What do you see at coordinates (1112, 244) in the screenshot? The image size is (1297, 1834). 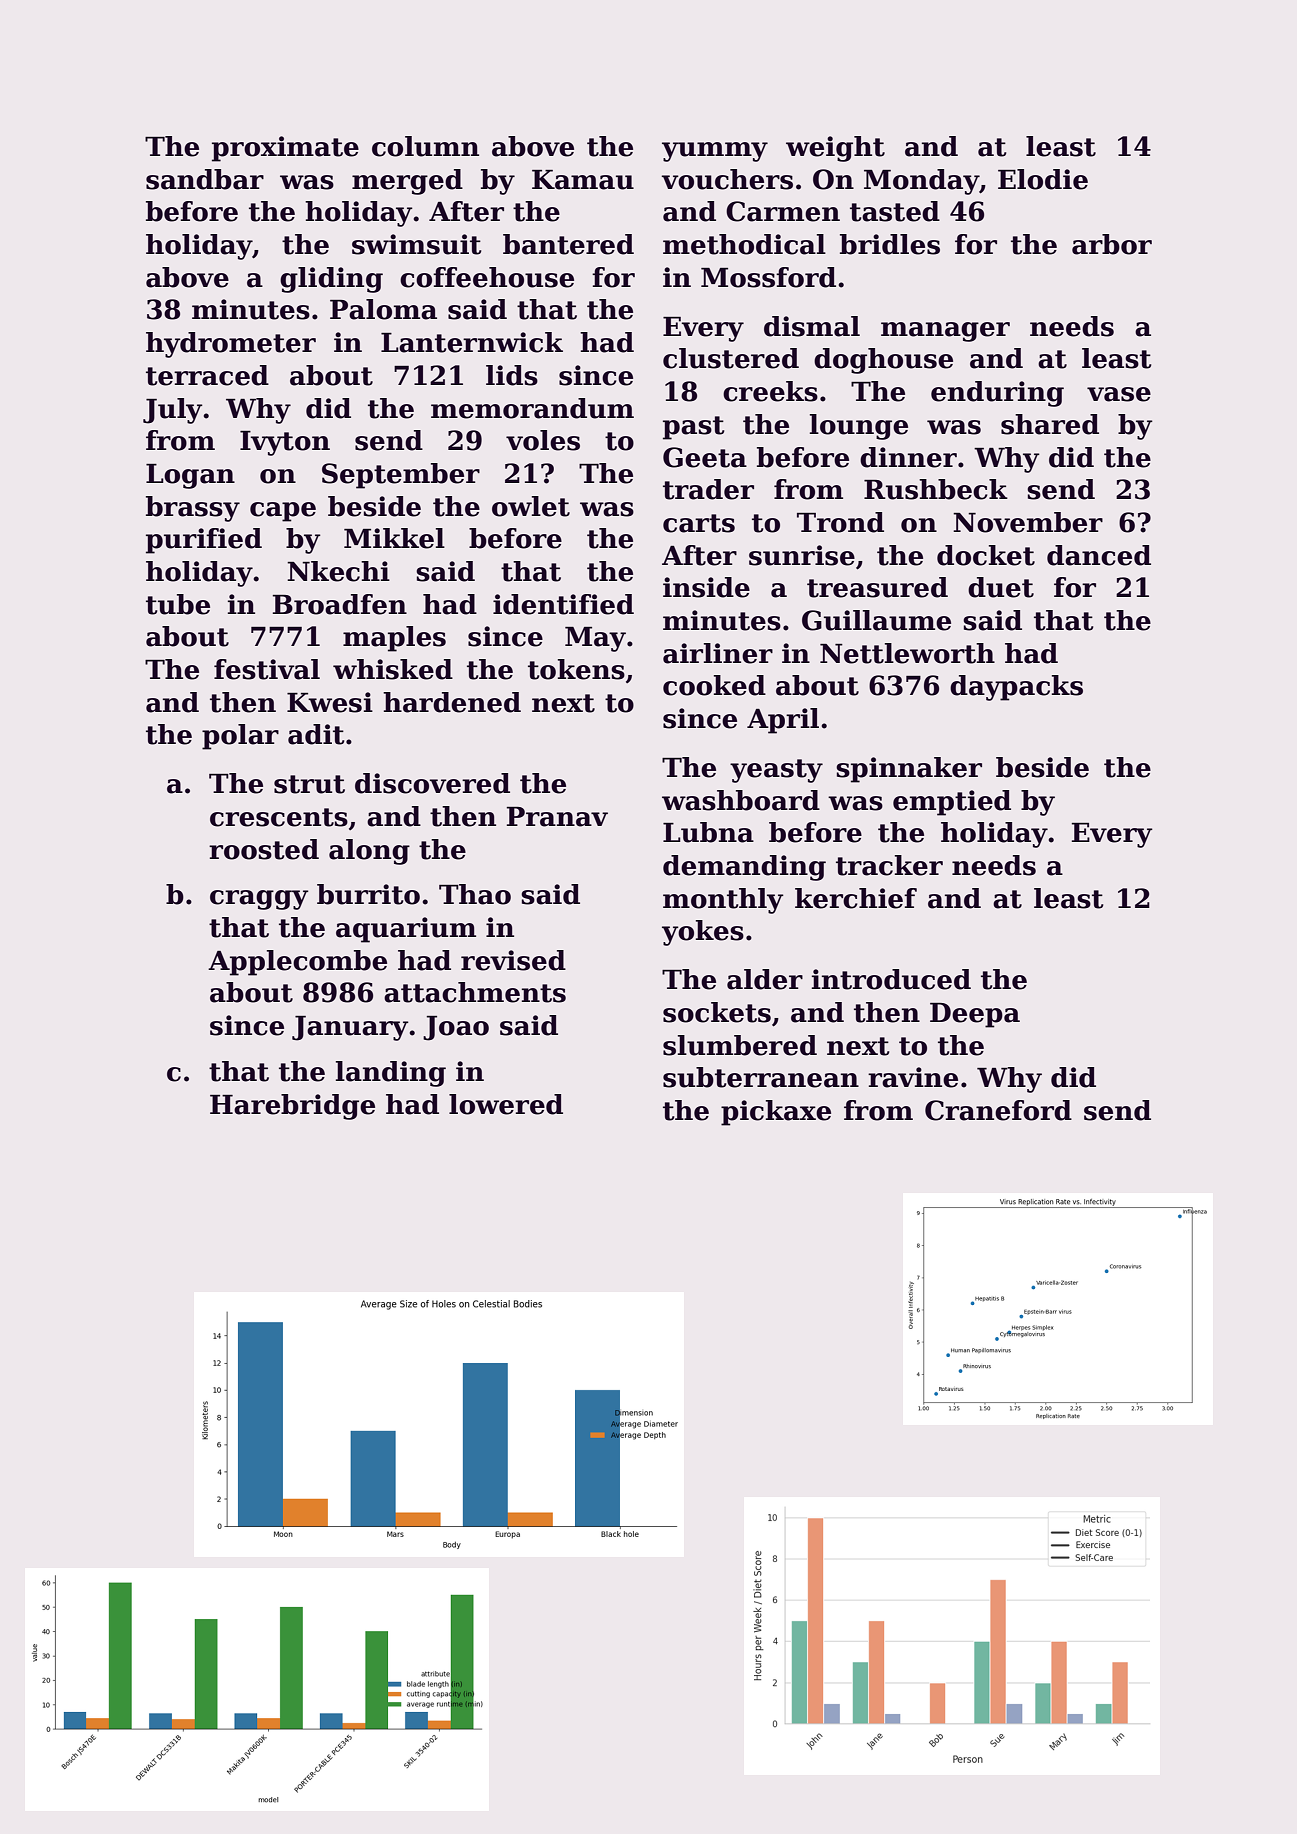 I see `arbor` at bounding box center [1112, 244].
